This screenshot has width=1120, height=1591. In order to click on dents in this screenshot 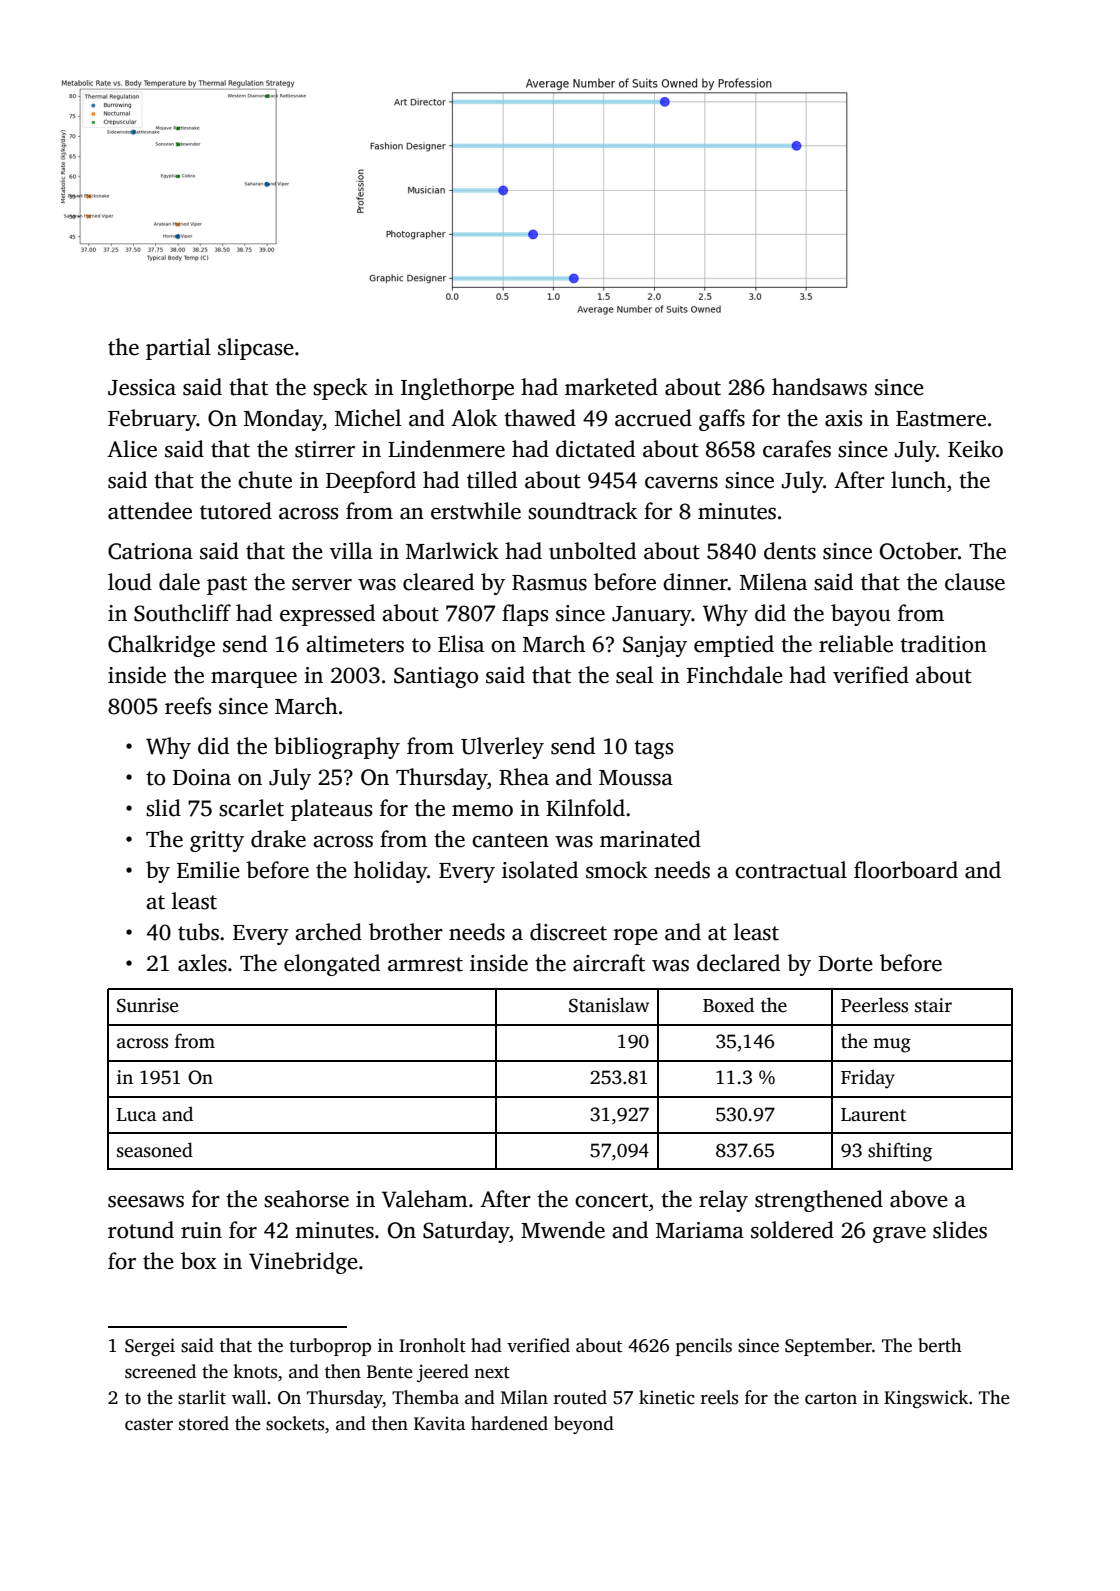, I will do `click(790, 551)`.
